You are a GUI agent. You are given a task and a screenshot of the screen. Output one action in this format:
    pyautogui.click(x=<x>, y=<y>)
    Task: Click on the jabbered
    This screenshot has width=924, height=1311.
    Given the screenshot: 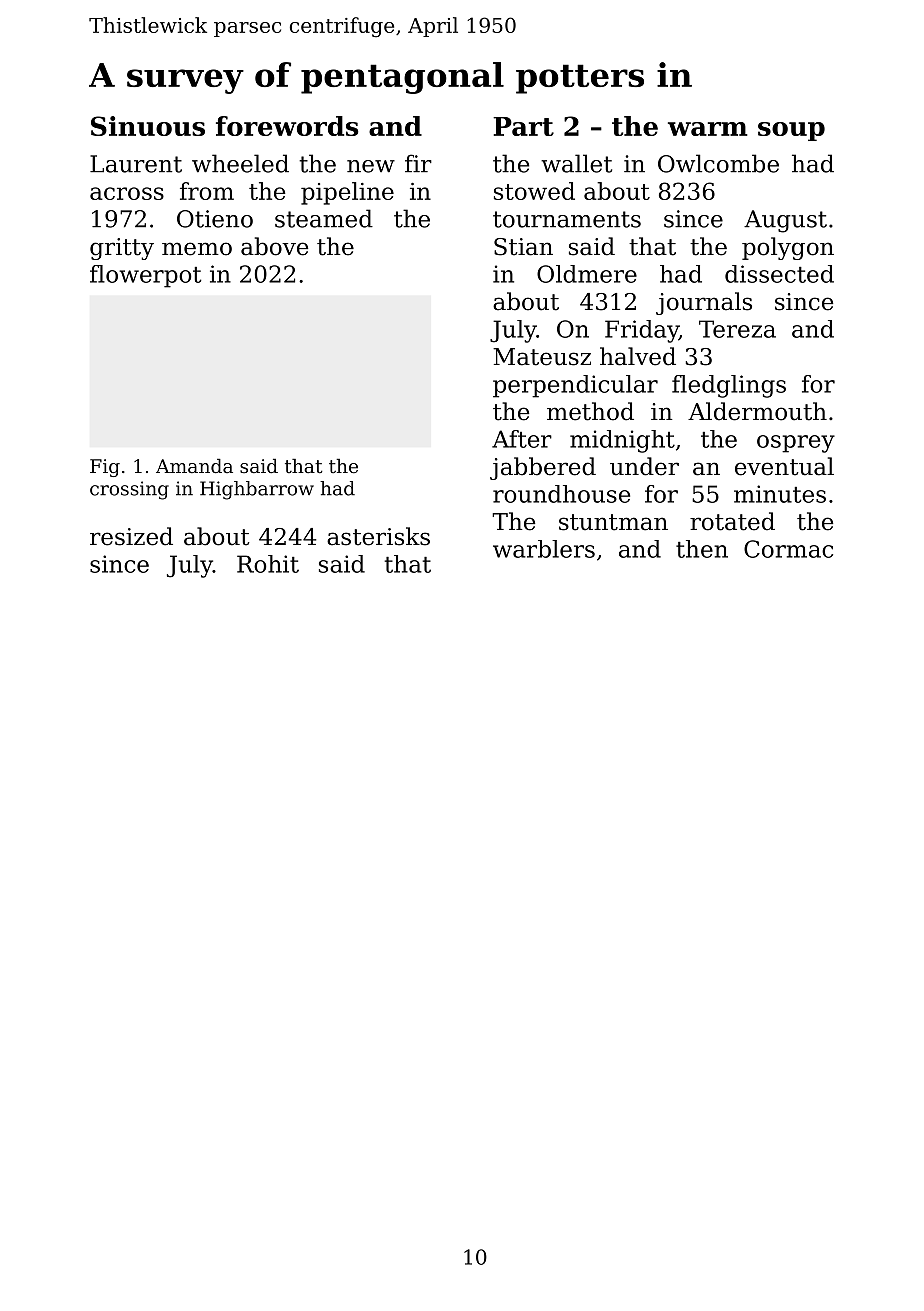 What is the action you would take?
    pyautogui.click(x=543, y=468)
